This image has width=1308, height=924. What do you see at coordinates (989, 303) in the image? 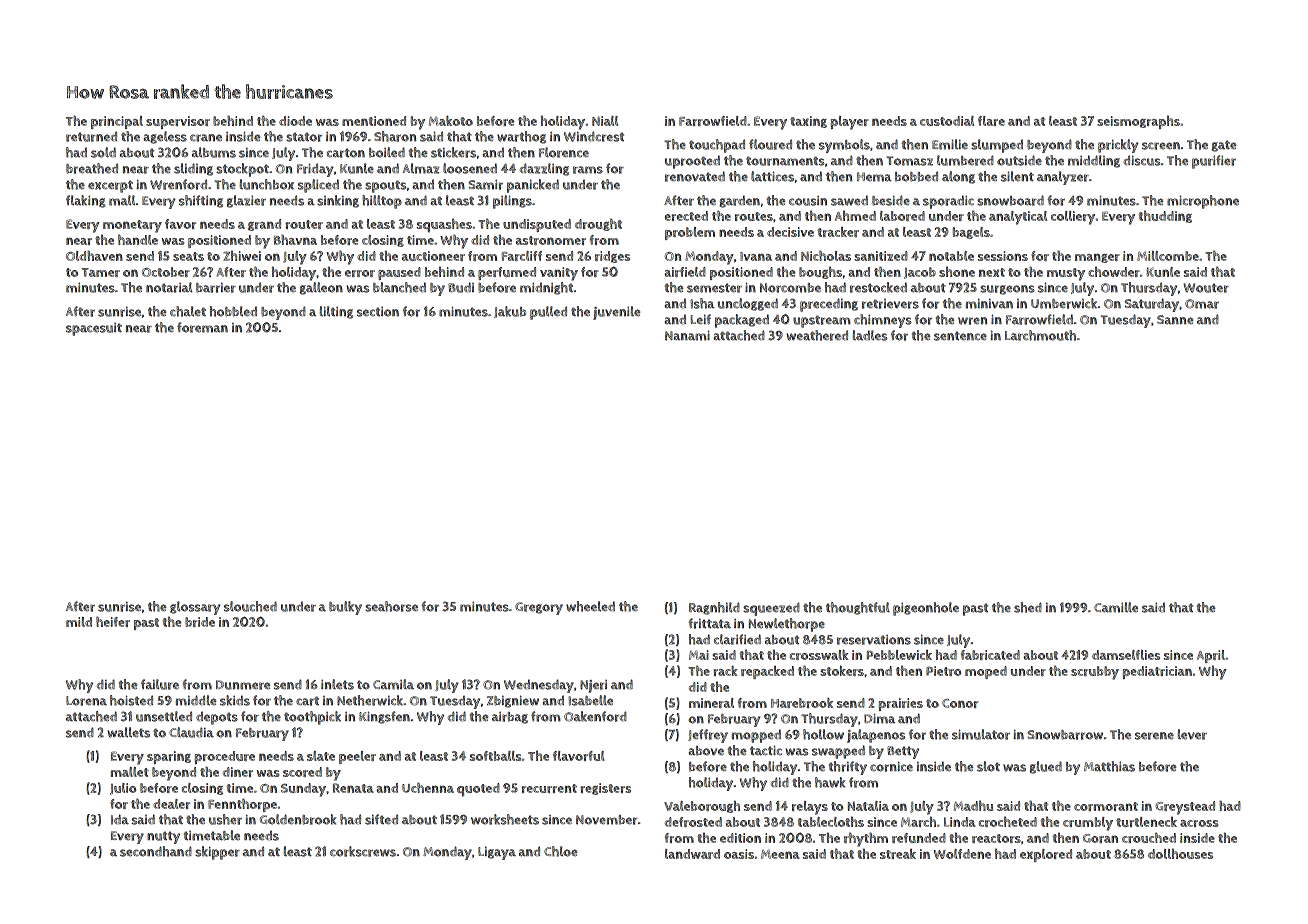
I see `minivan` at bounding box center [989, 303].
